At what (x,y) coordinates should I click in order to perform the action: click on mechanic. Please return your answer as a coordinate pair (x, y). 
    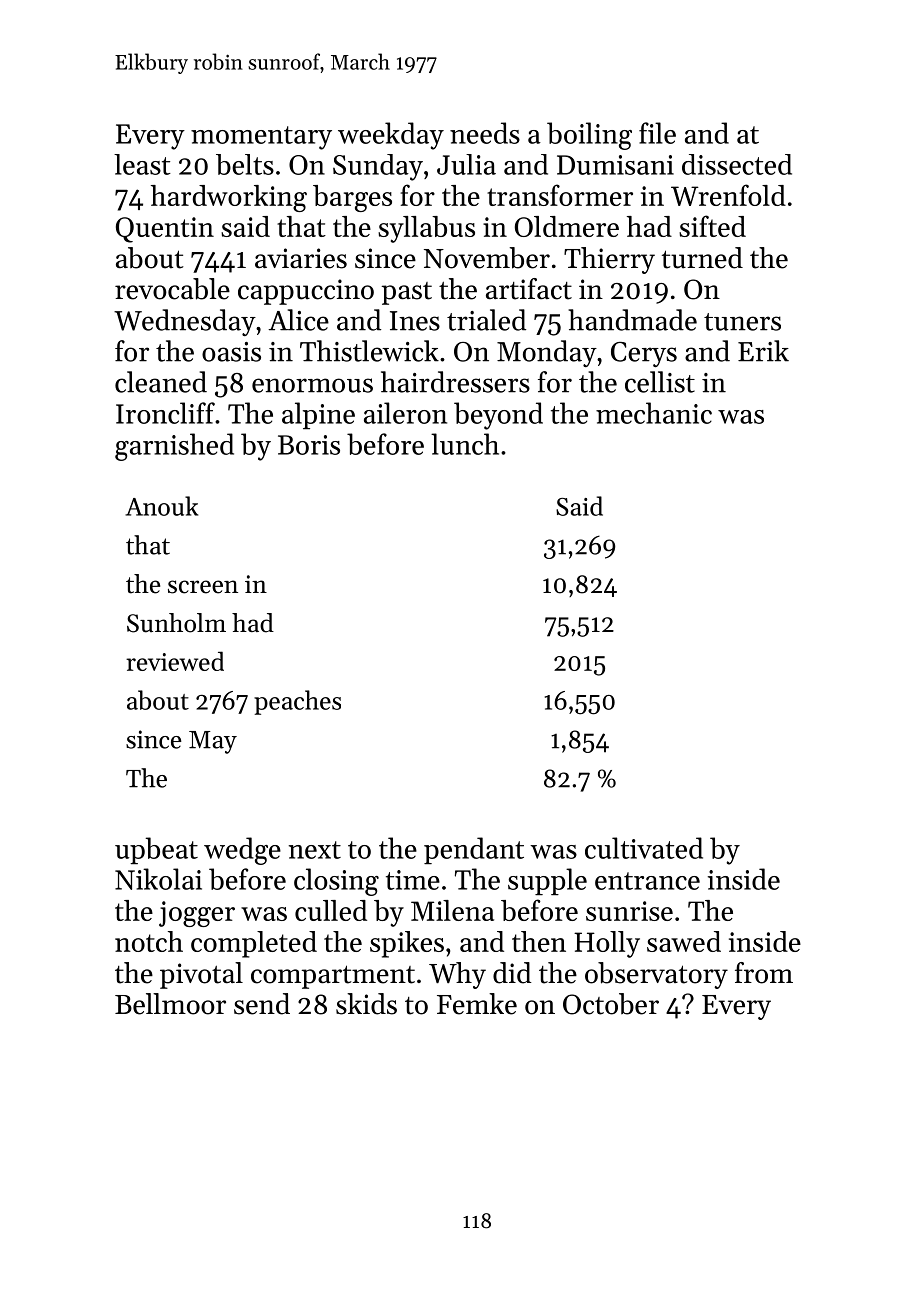
    Looking at the image, I should click on (654, 413).
